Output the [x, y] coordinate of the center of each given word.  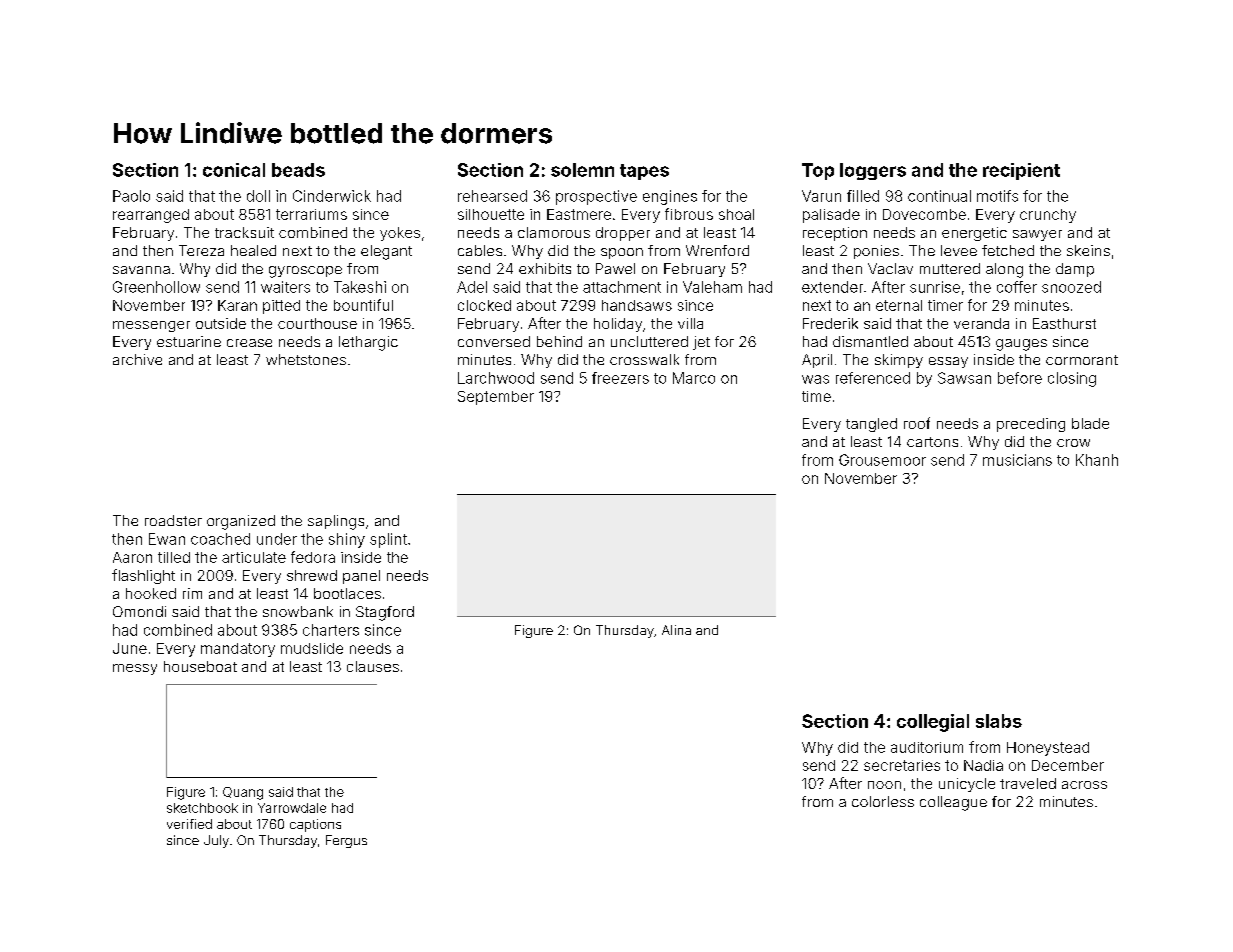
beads [298, 170]
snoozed [1071, 287]
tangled [871, 425]
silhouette [491, 214]
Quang [243, 793]
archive [137, 359]
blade [1090, 423]
